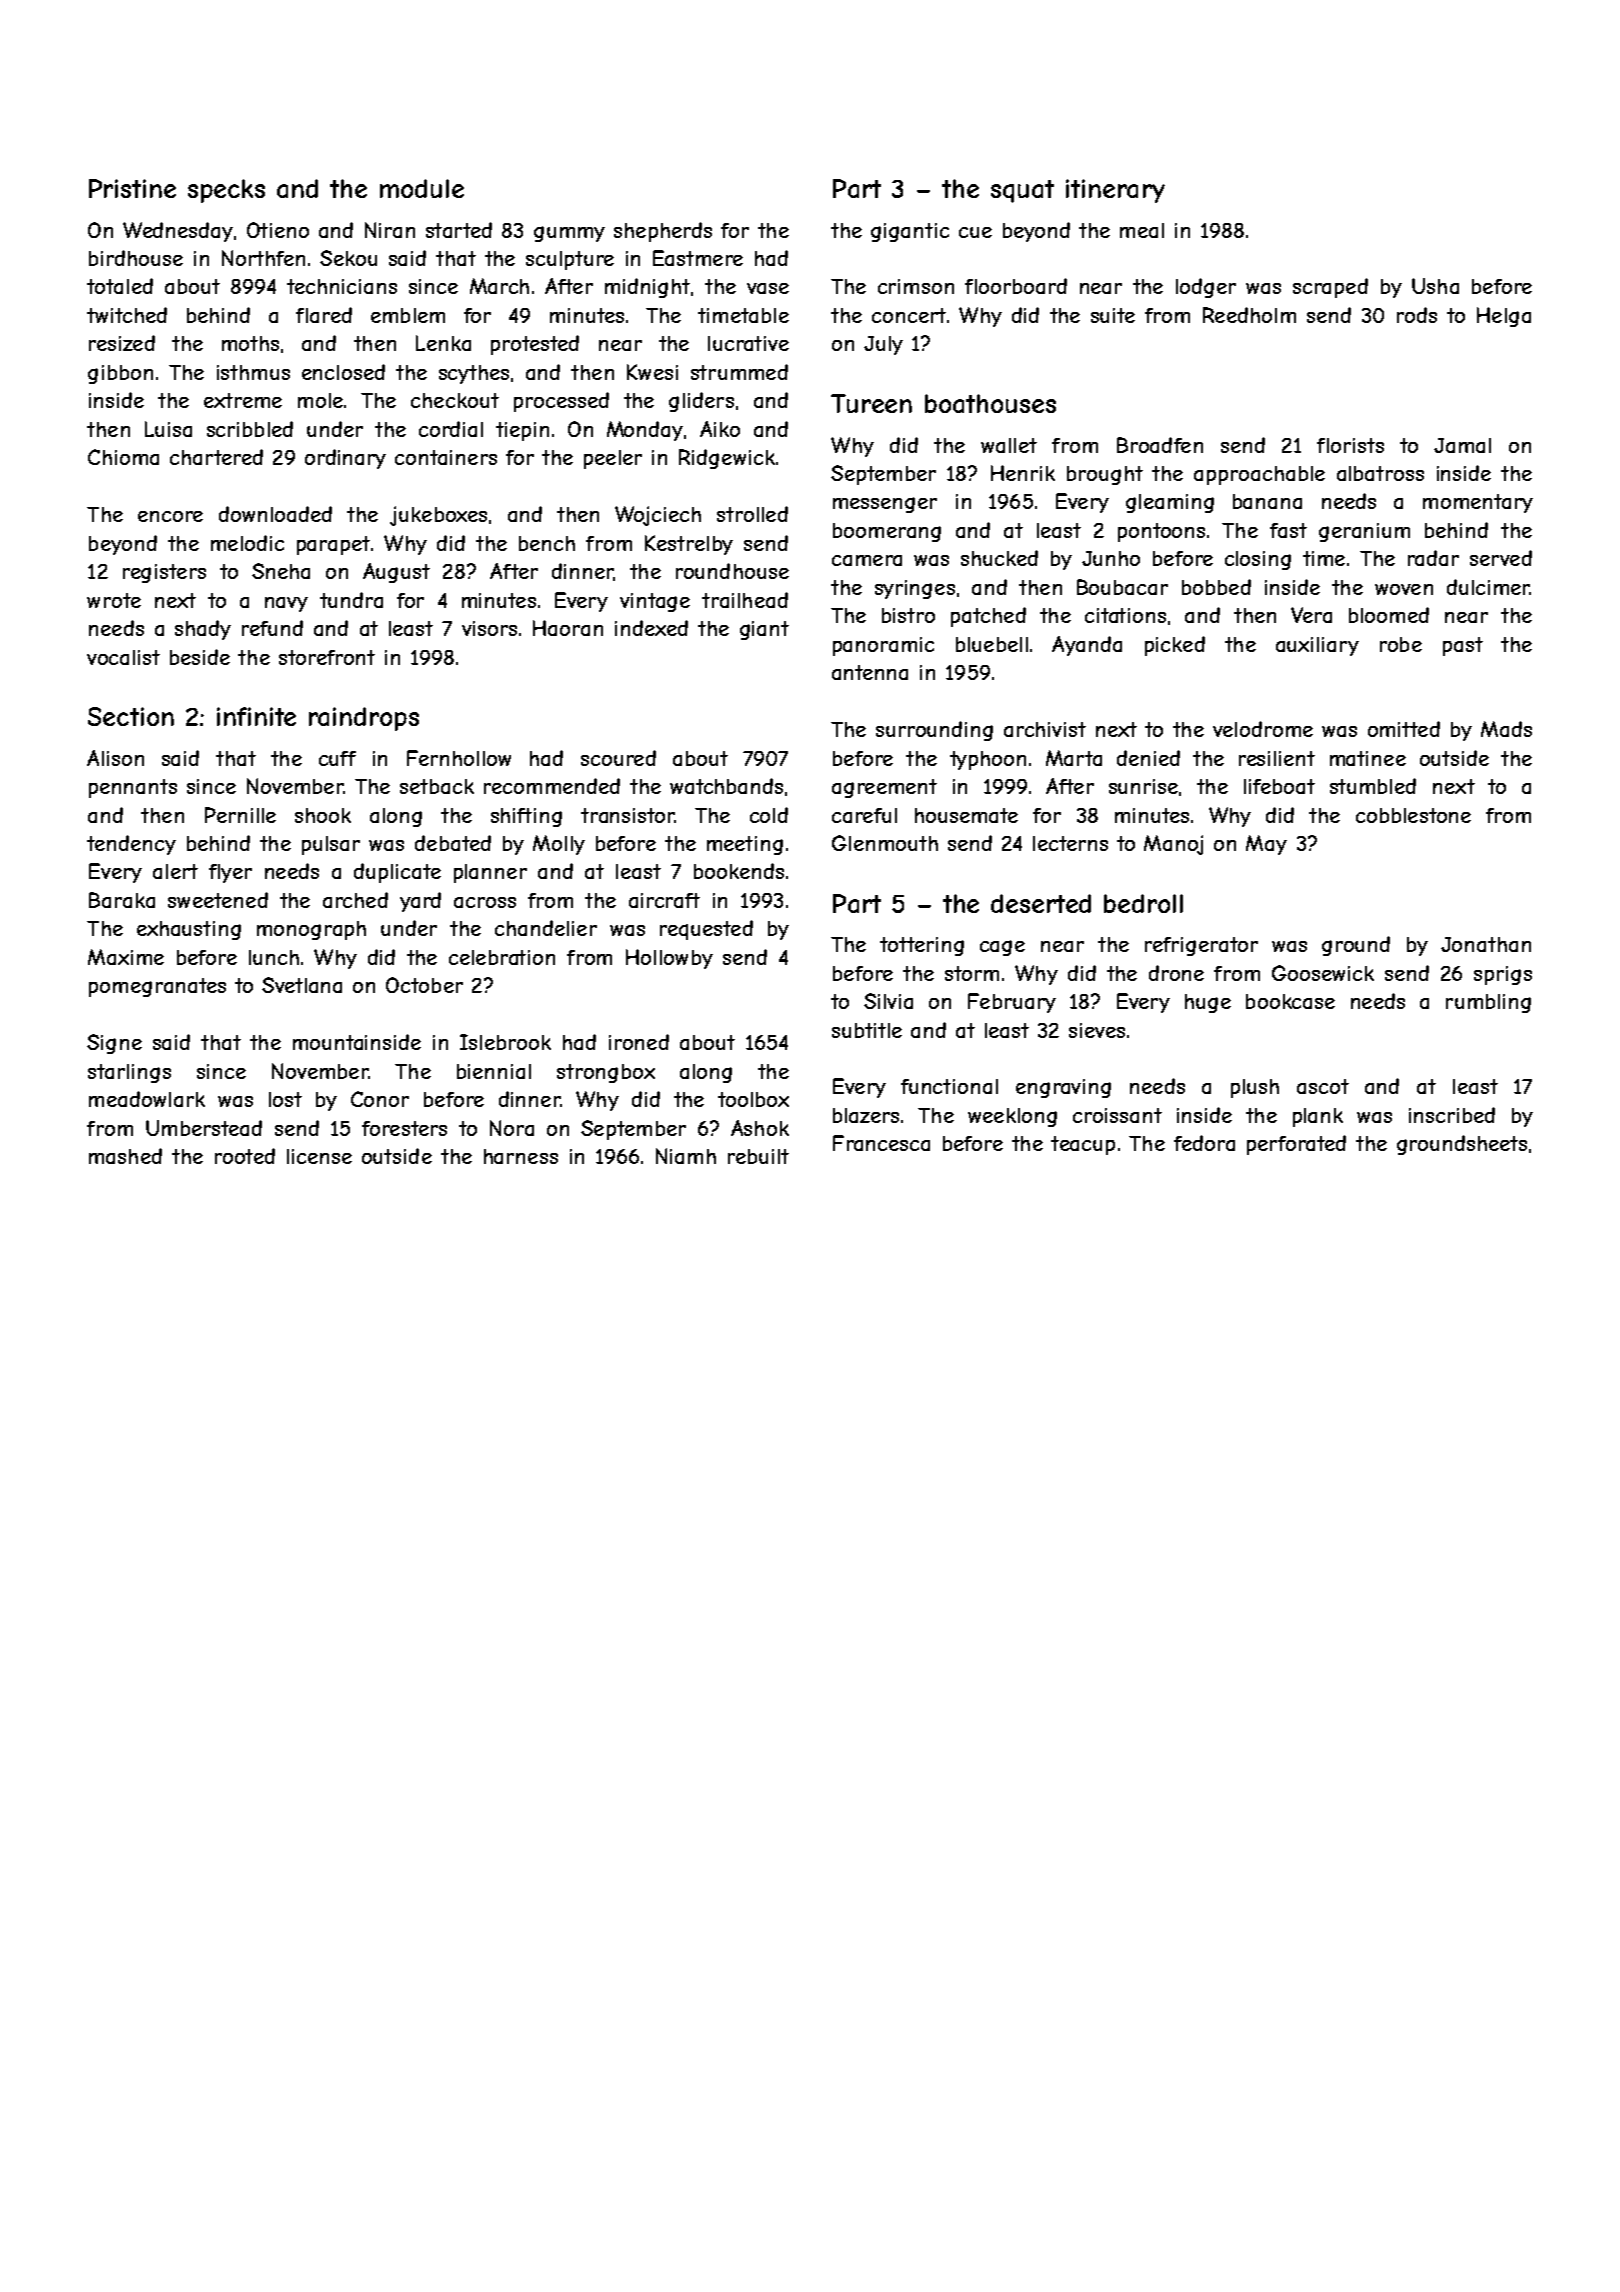 The height and width of the image is (2292, 1620). Describe the element at coordinates (256, 716) in the image. I see `infinite` at that location.
